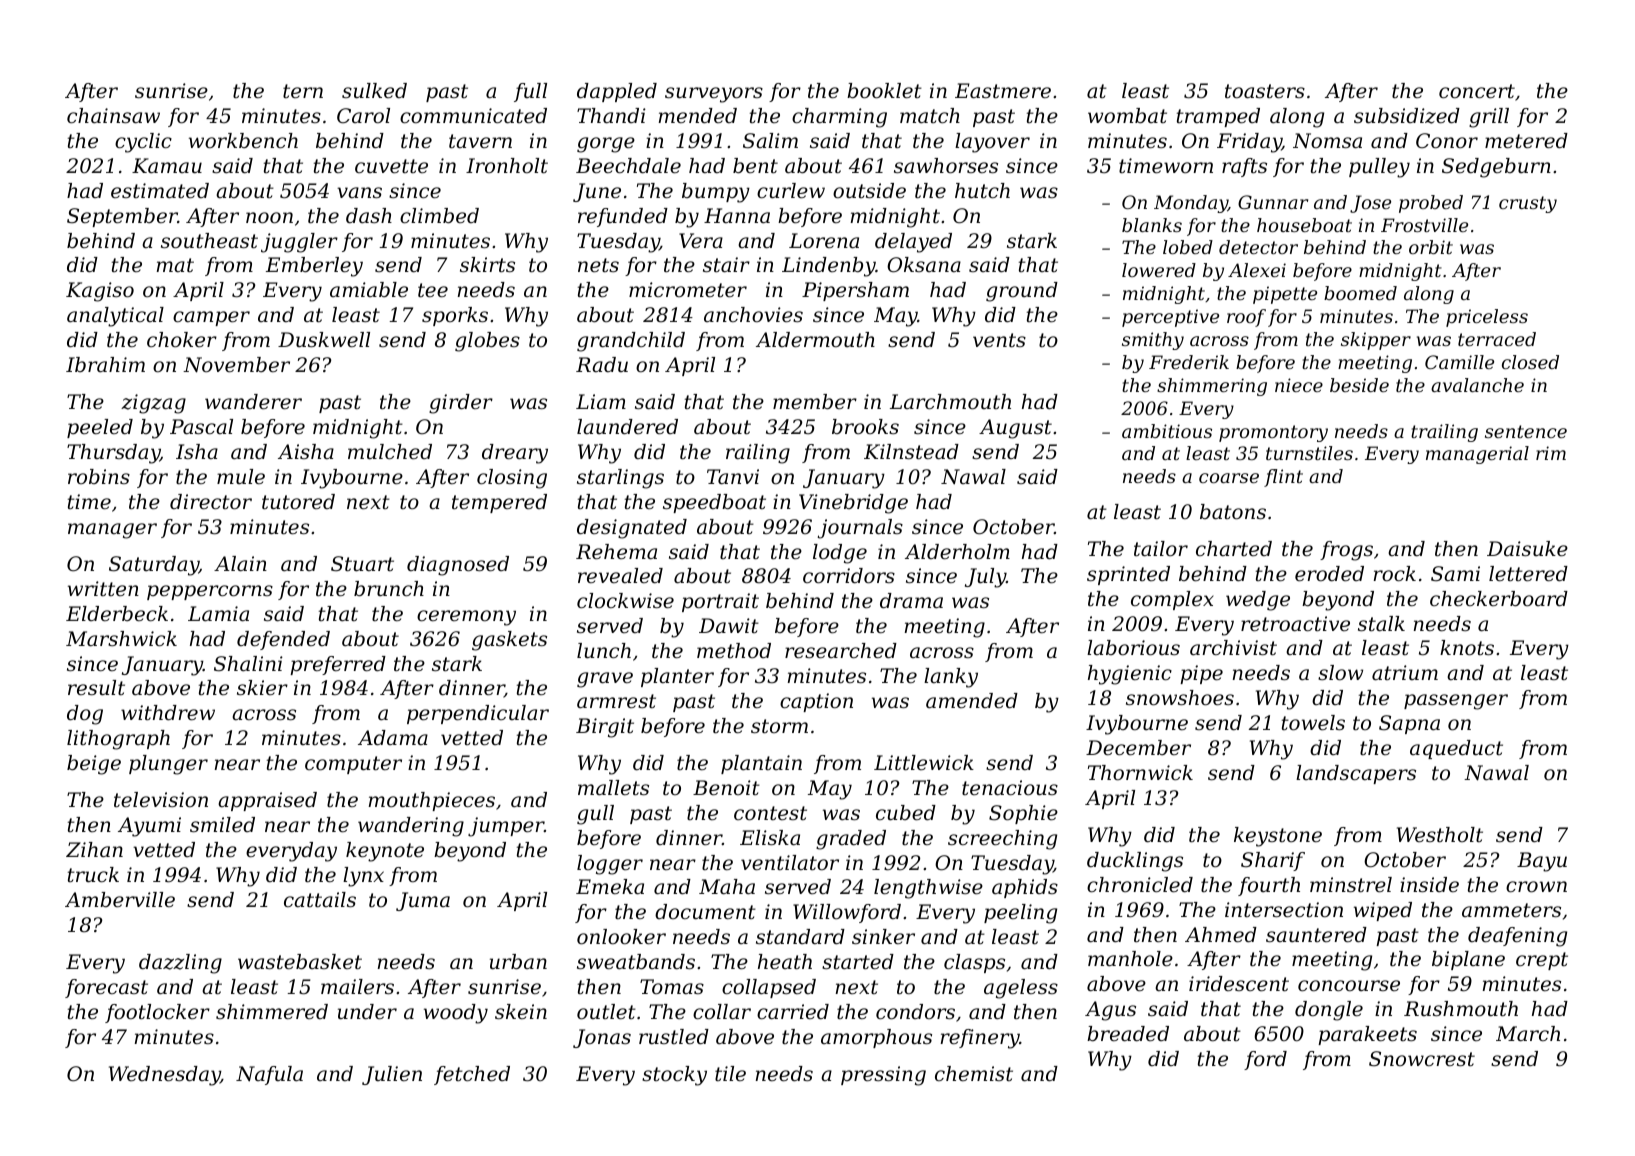  I want to click on concert, so click(1477, 91).
